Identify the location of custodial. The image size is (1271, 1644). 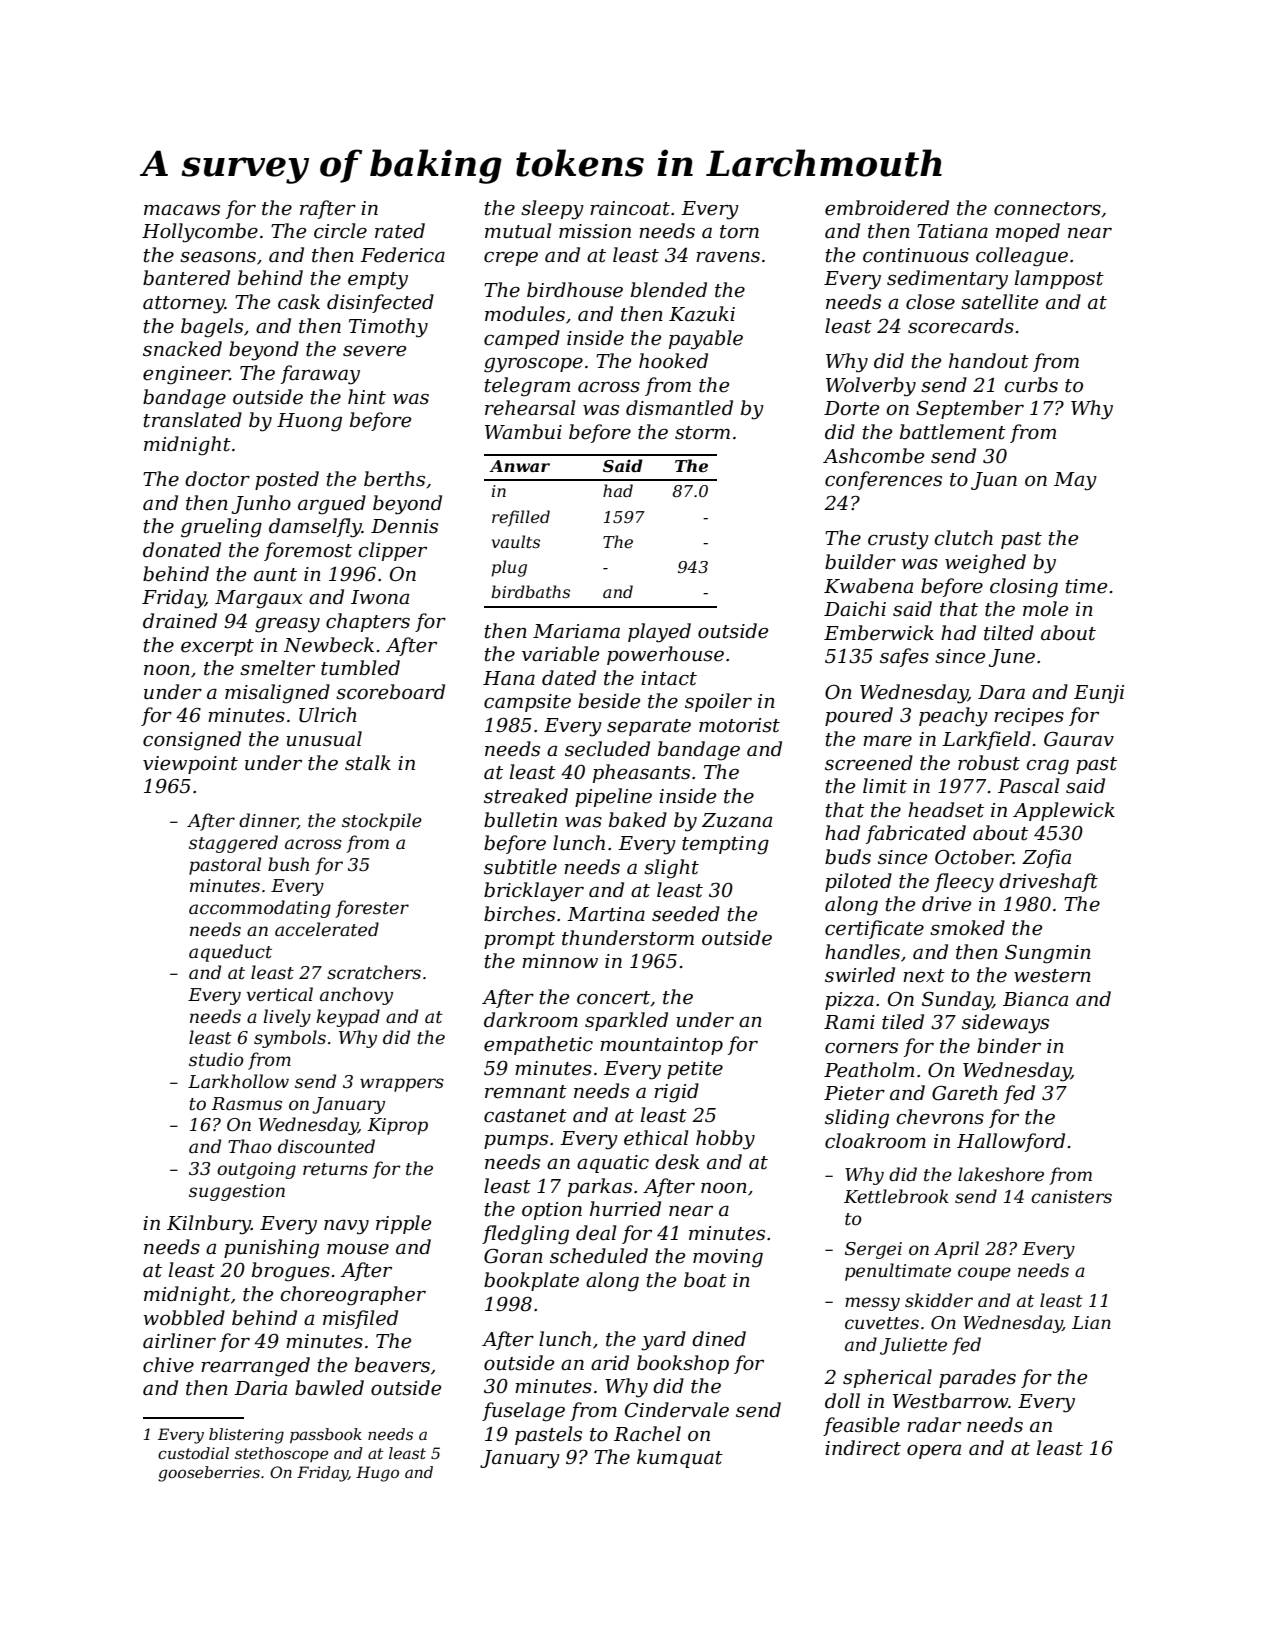
(193, 1453).
